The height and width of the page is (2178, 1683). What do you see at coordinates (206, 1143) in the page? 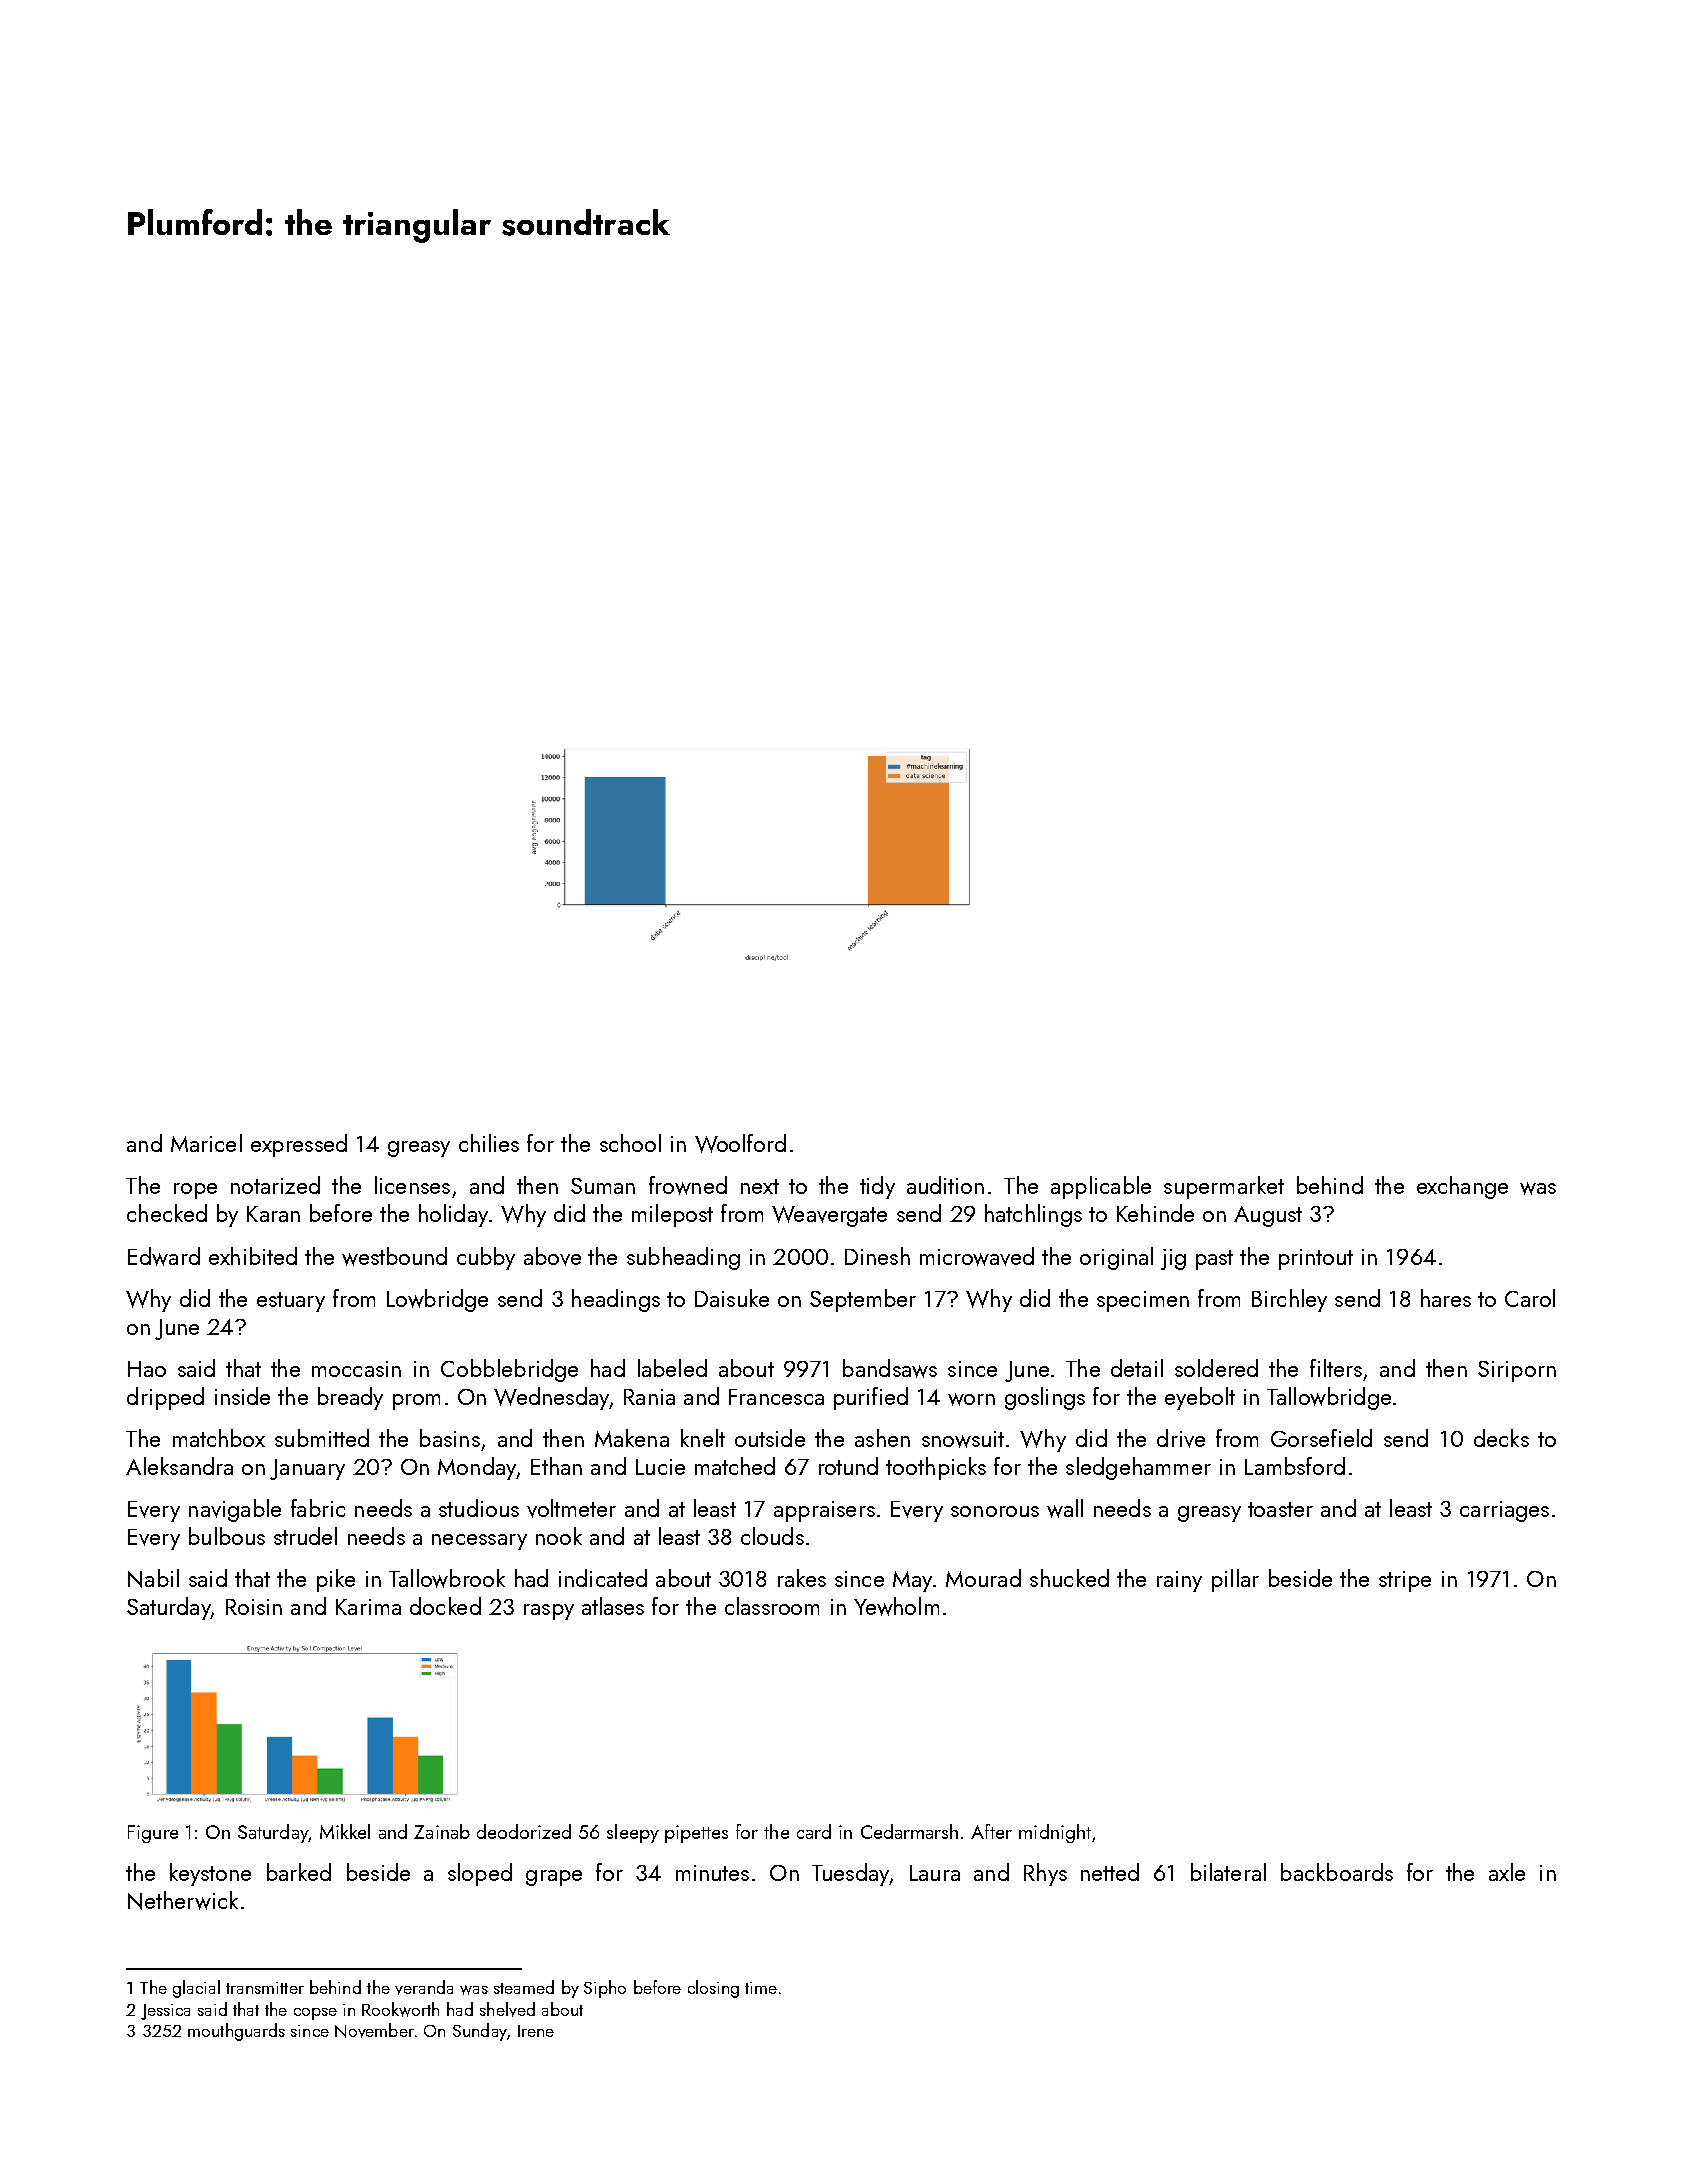
I see `Maricel` at bounding box center [206, 1143].
